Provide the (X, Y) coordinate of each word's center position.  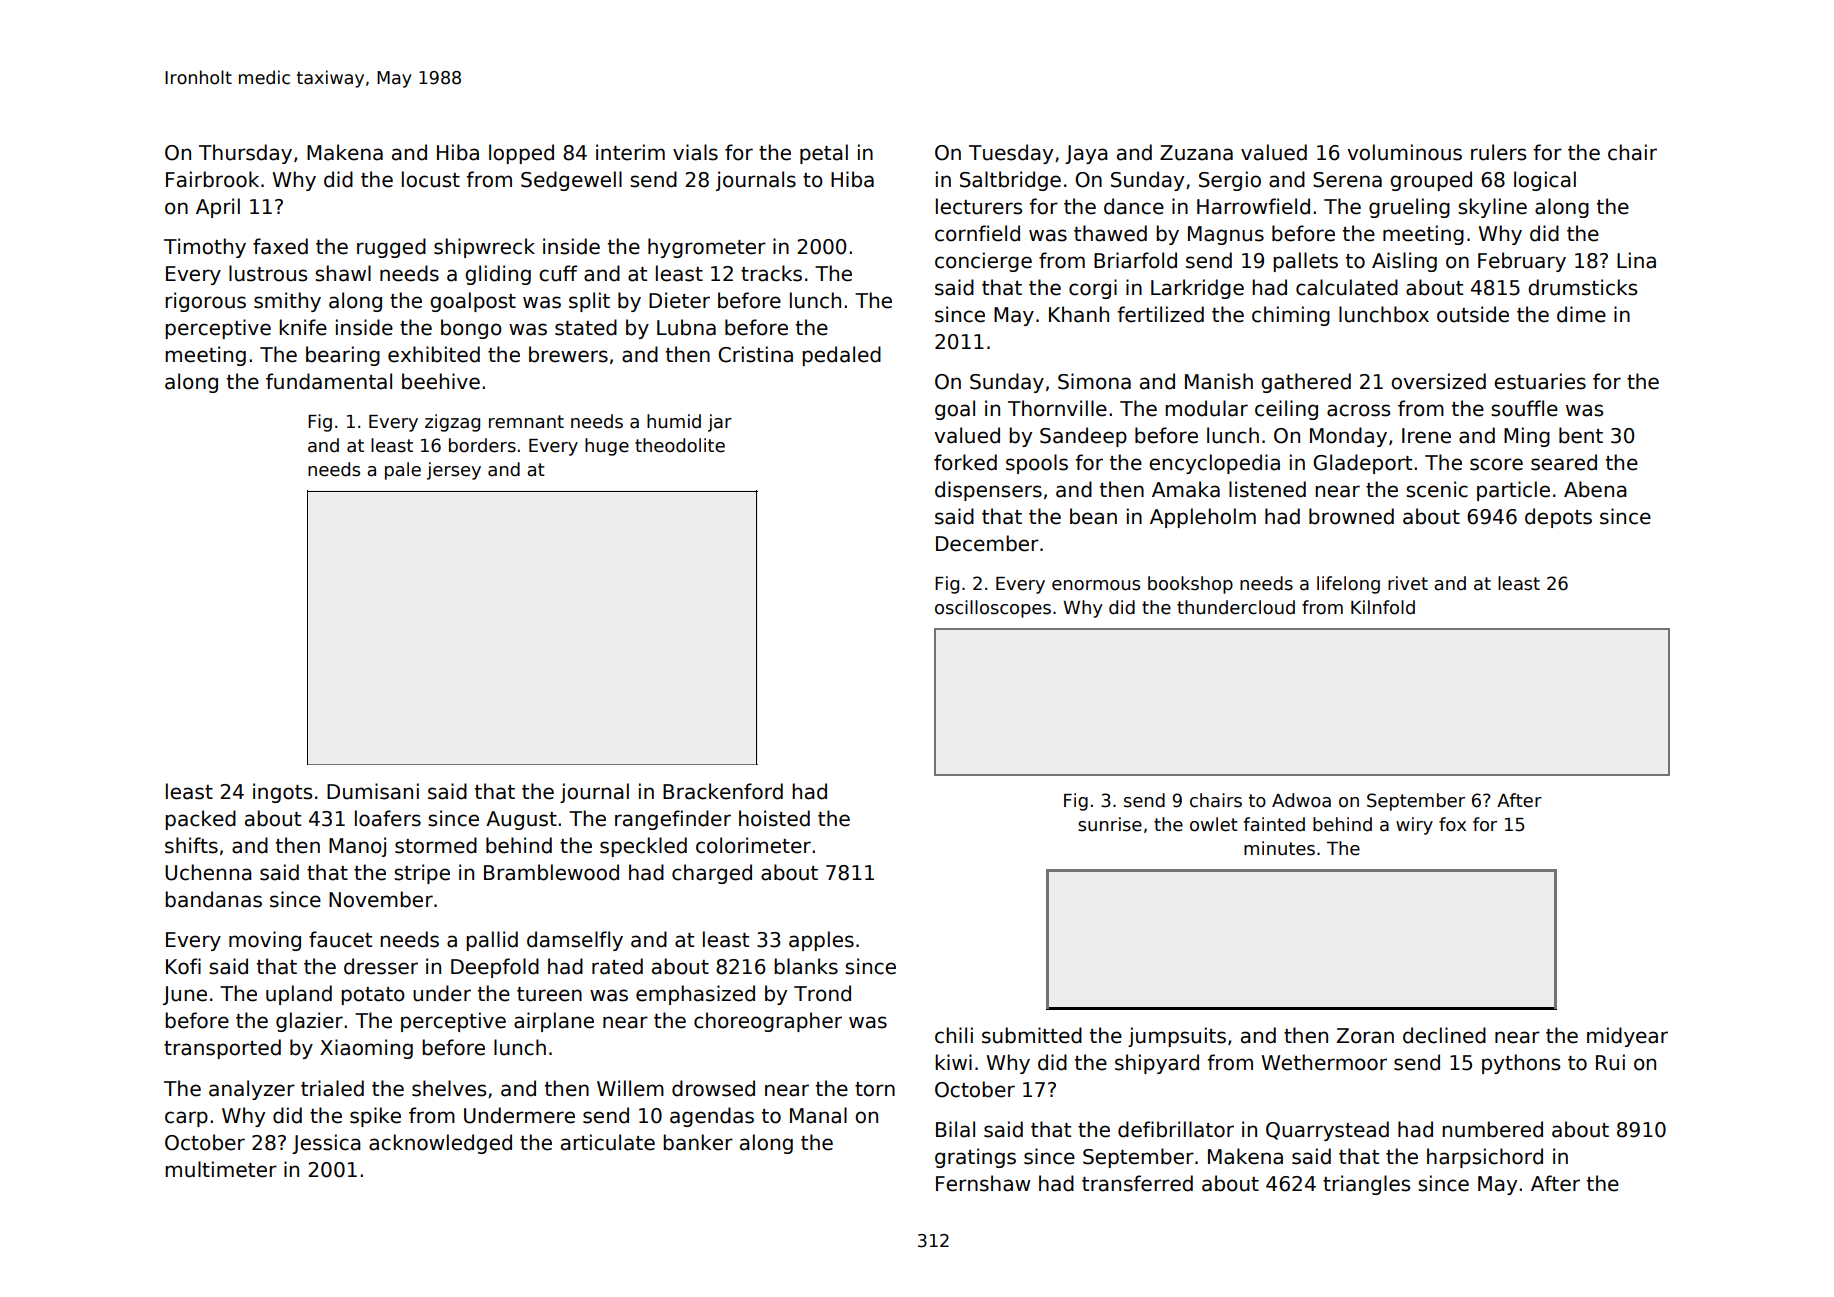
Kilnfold (1383, 607)
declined (1444, 1035)
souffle (1524, 408)
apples (821, 941)
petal (824, 154)
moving (265, 941)
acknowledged (440, 1144)
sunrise (1110, 824)
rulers (1498, 152)
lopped (521, 154)
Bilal (955, 1129)
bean (1093, 516)
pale (403, 471)
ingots (282, 793)
